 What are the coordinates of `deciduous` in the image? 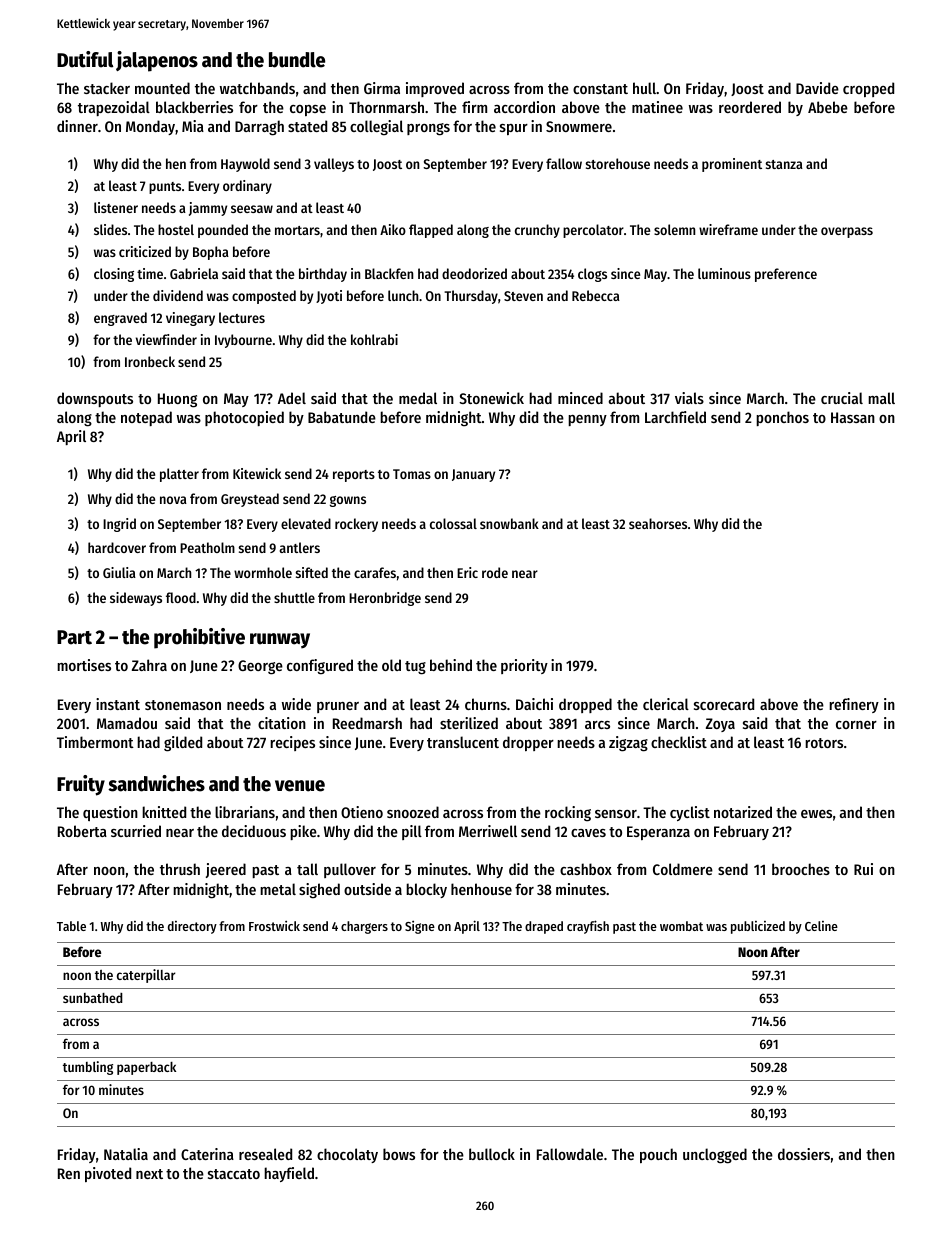 It's located at (254, 831).
